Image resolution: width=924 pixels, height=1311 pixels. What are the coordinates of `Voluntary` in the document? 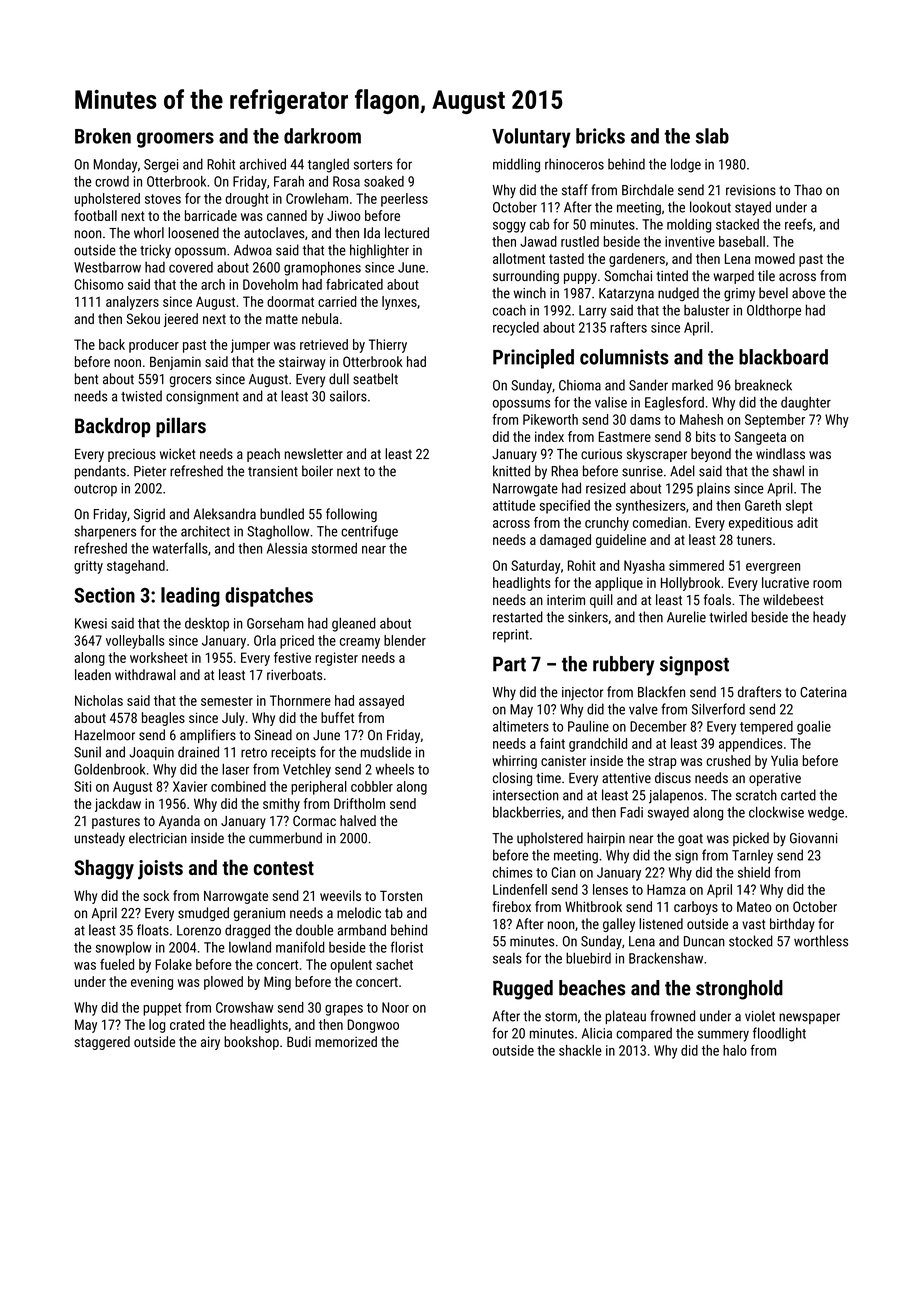 It's located at (531, 138).
